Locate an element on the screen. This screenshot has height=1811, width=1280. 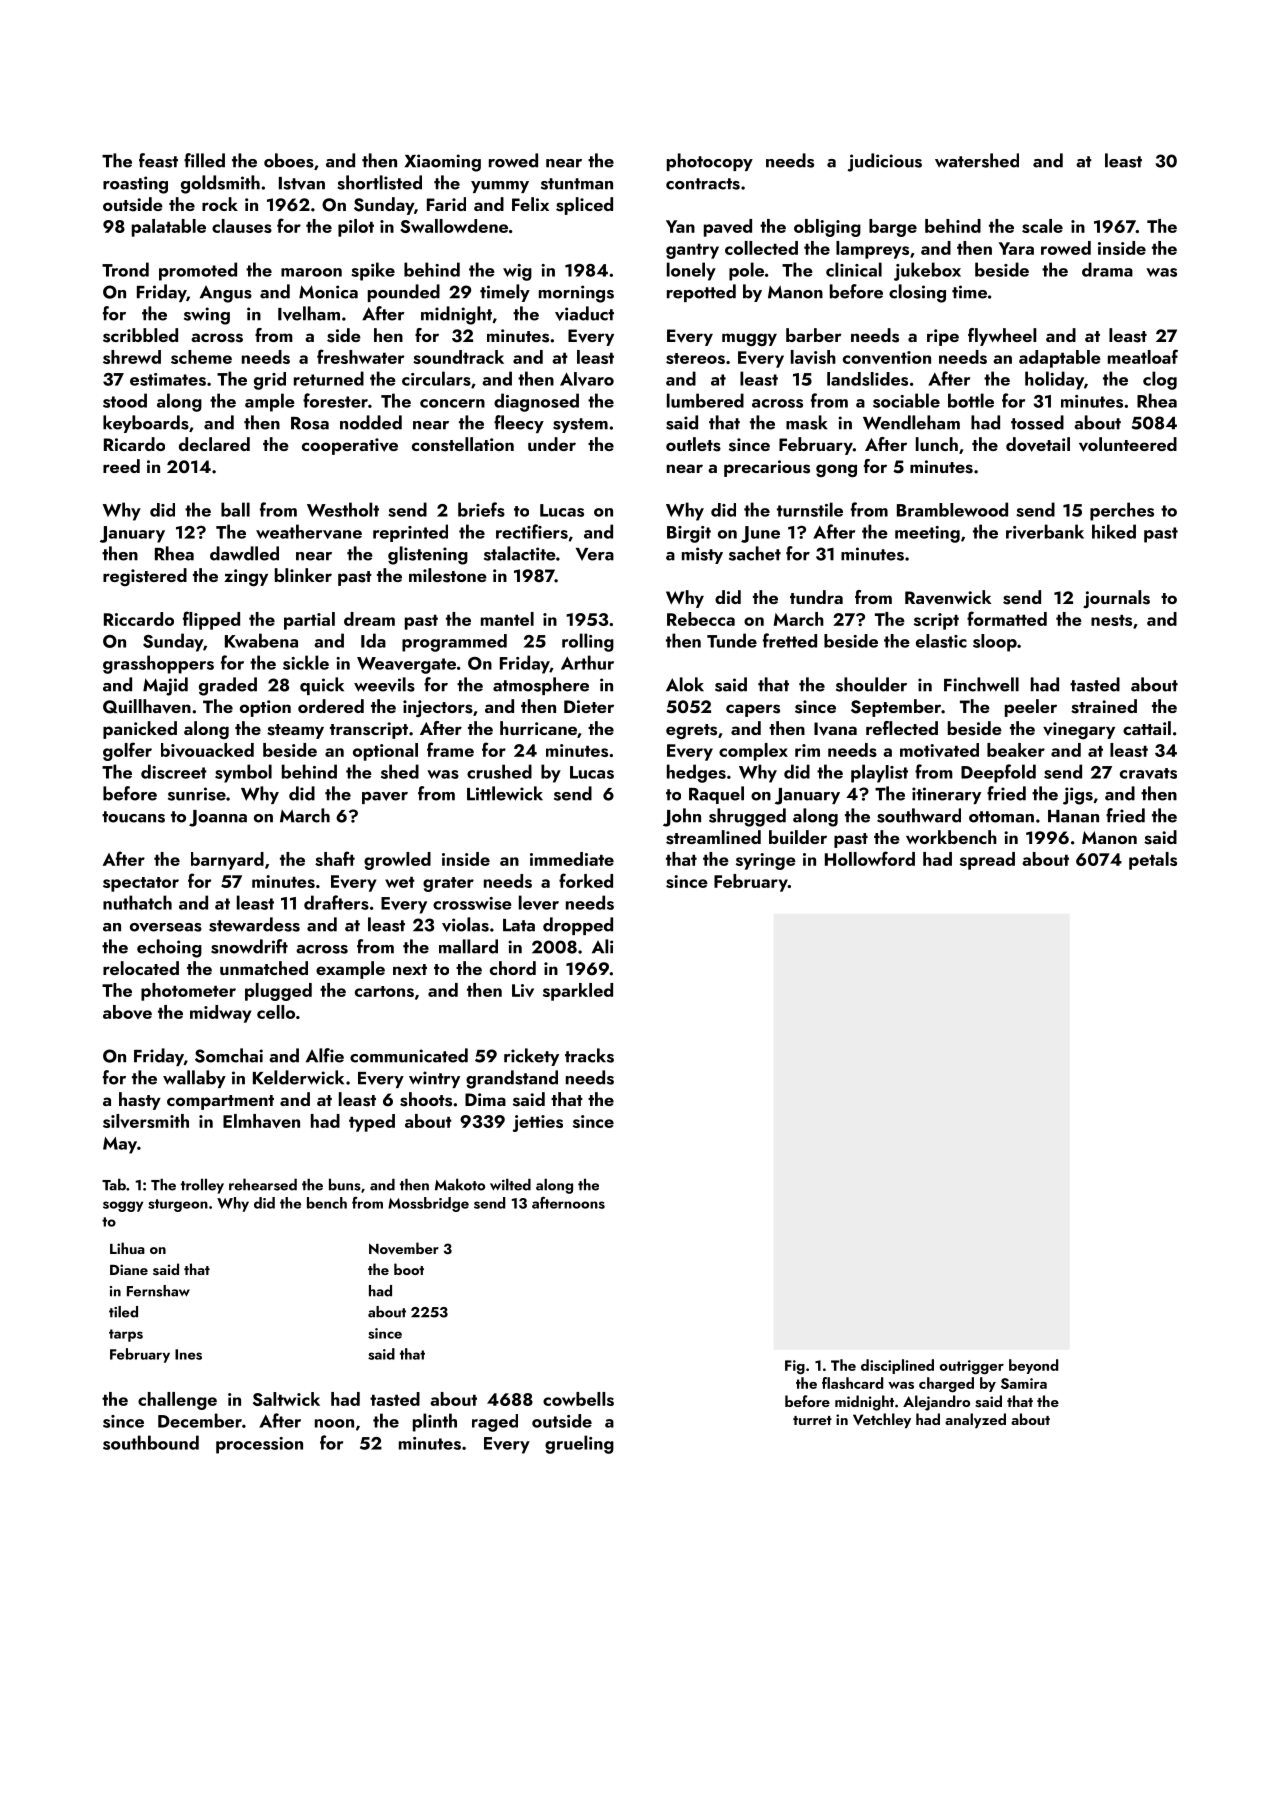
Ali is located at coordinates (602, 946).
